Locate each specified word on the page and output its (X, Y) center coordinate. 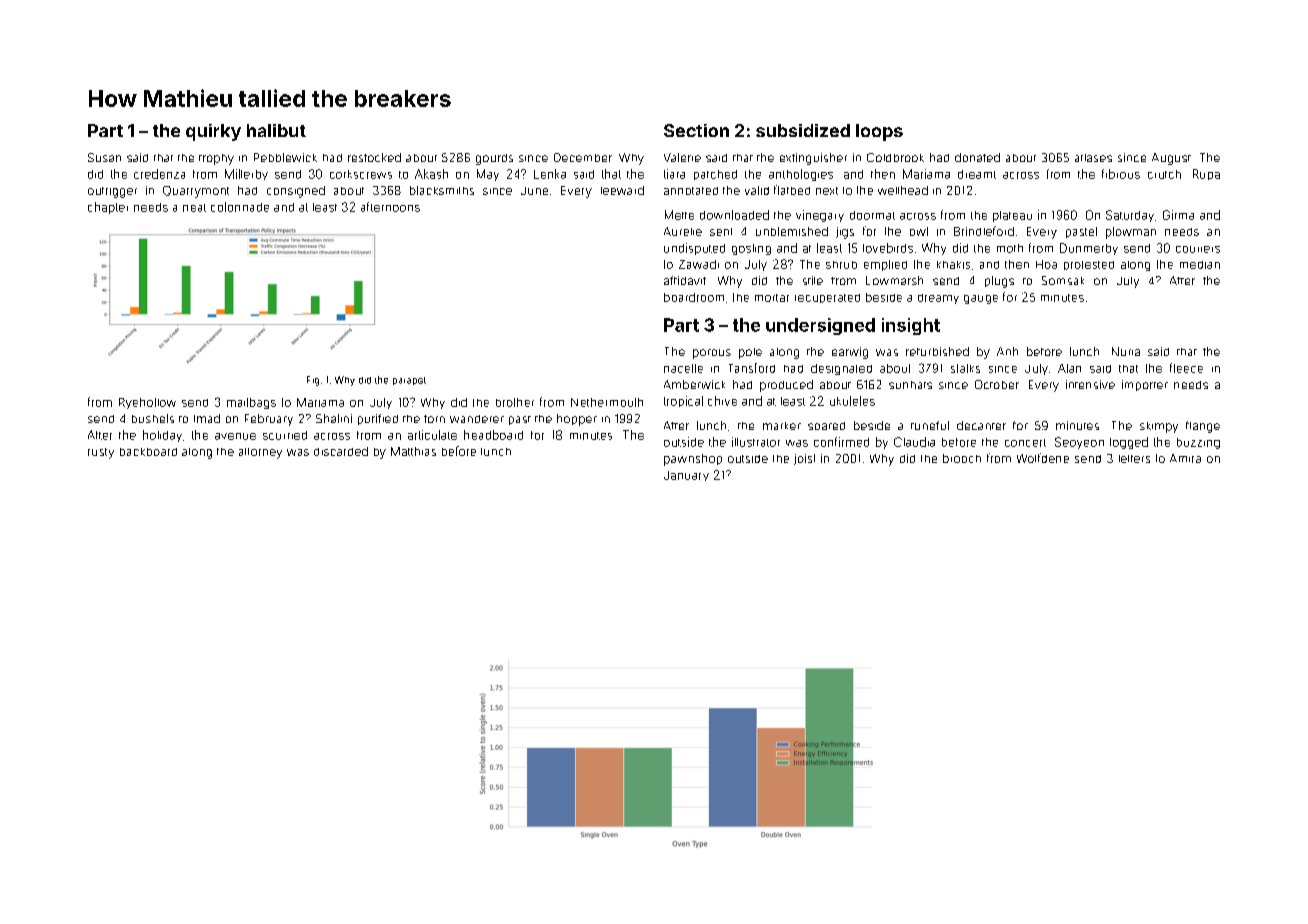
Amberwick (694, 384)
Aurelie (683, 231)
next (827, 191)
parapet (409, 381)
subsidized (803, 130)
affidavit (685, 280)
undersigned (820, 326)
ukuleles (852, 401)
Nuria (1126, 351)
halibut (276, 130)
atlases (1093, 158)
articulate (432, 435)
